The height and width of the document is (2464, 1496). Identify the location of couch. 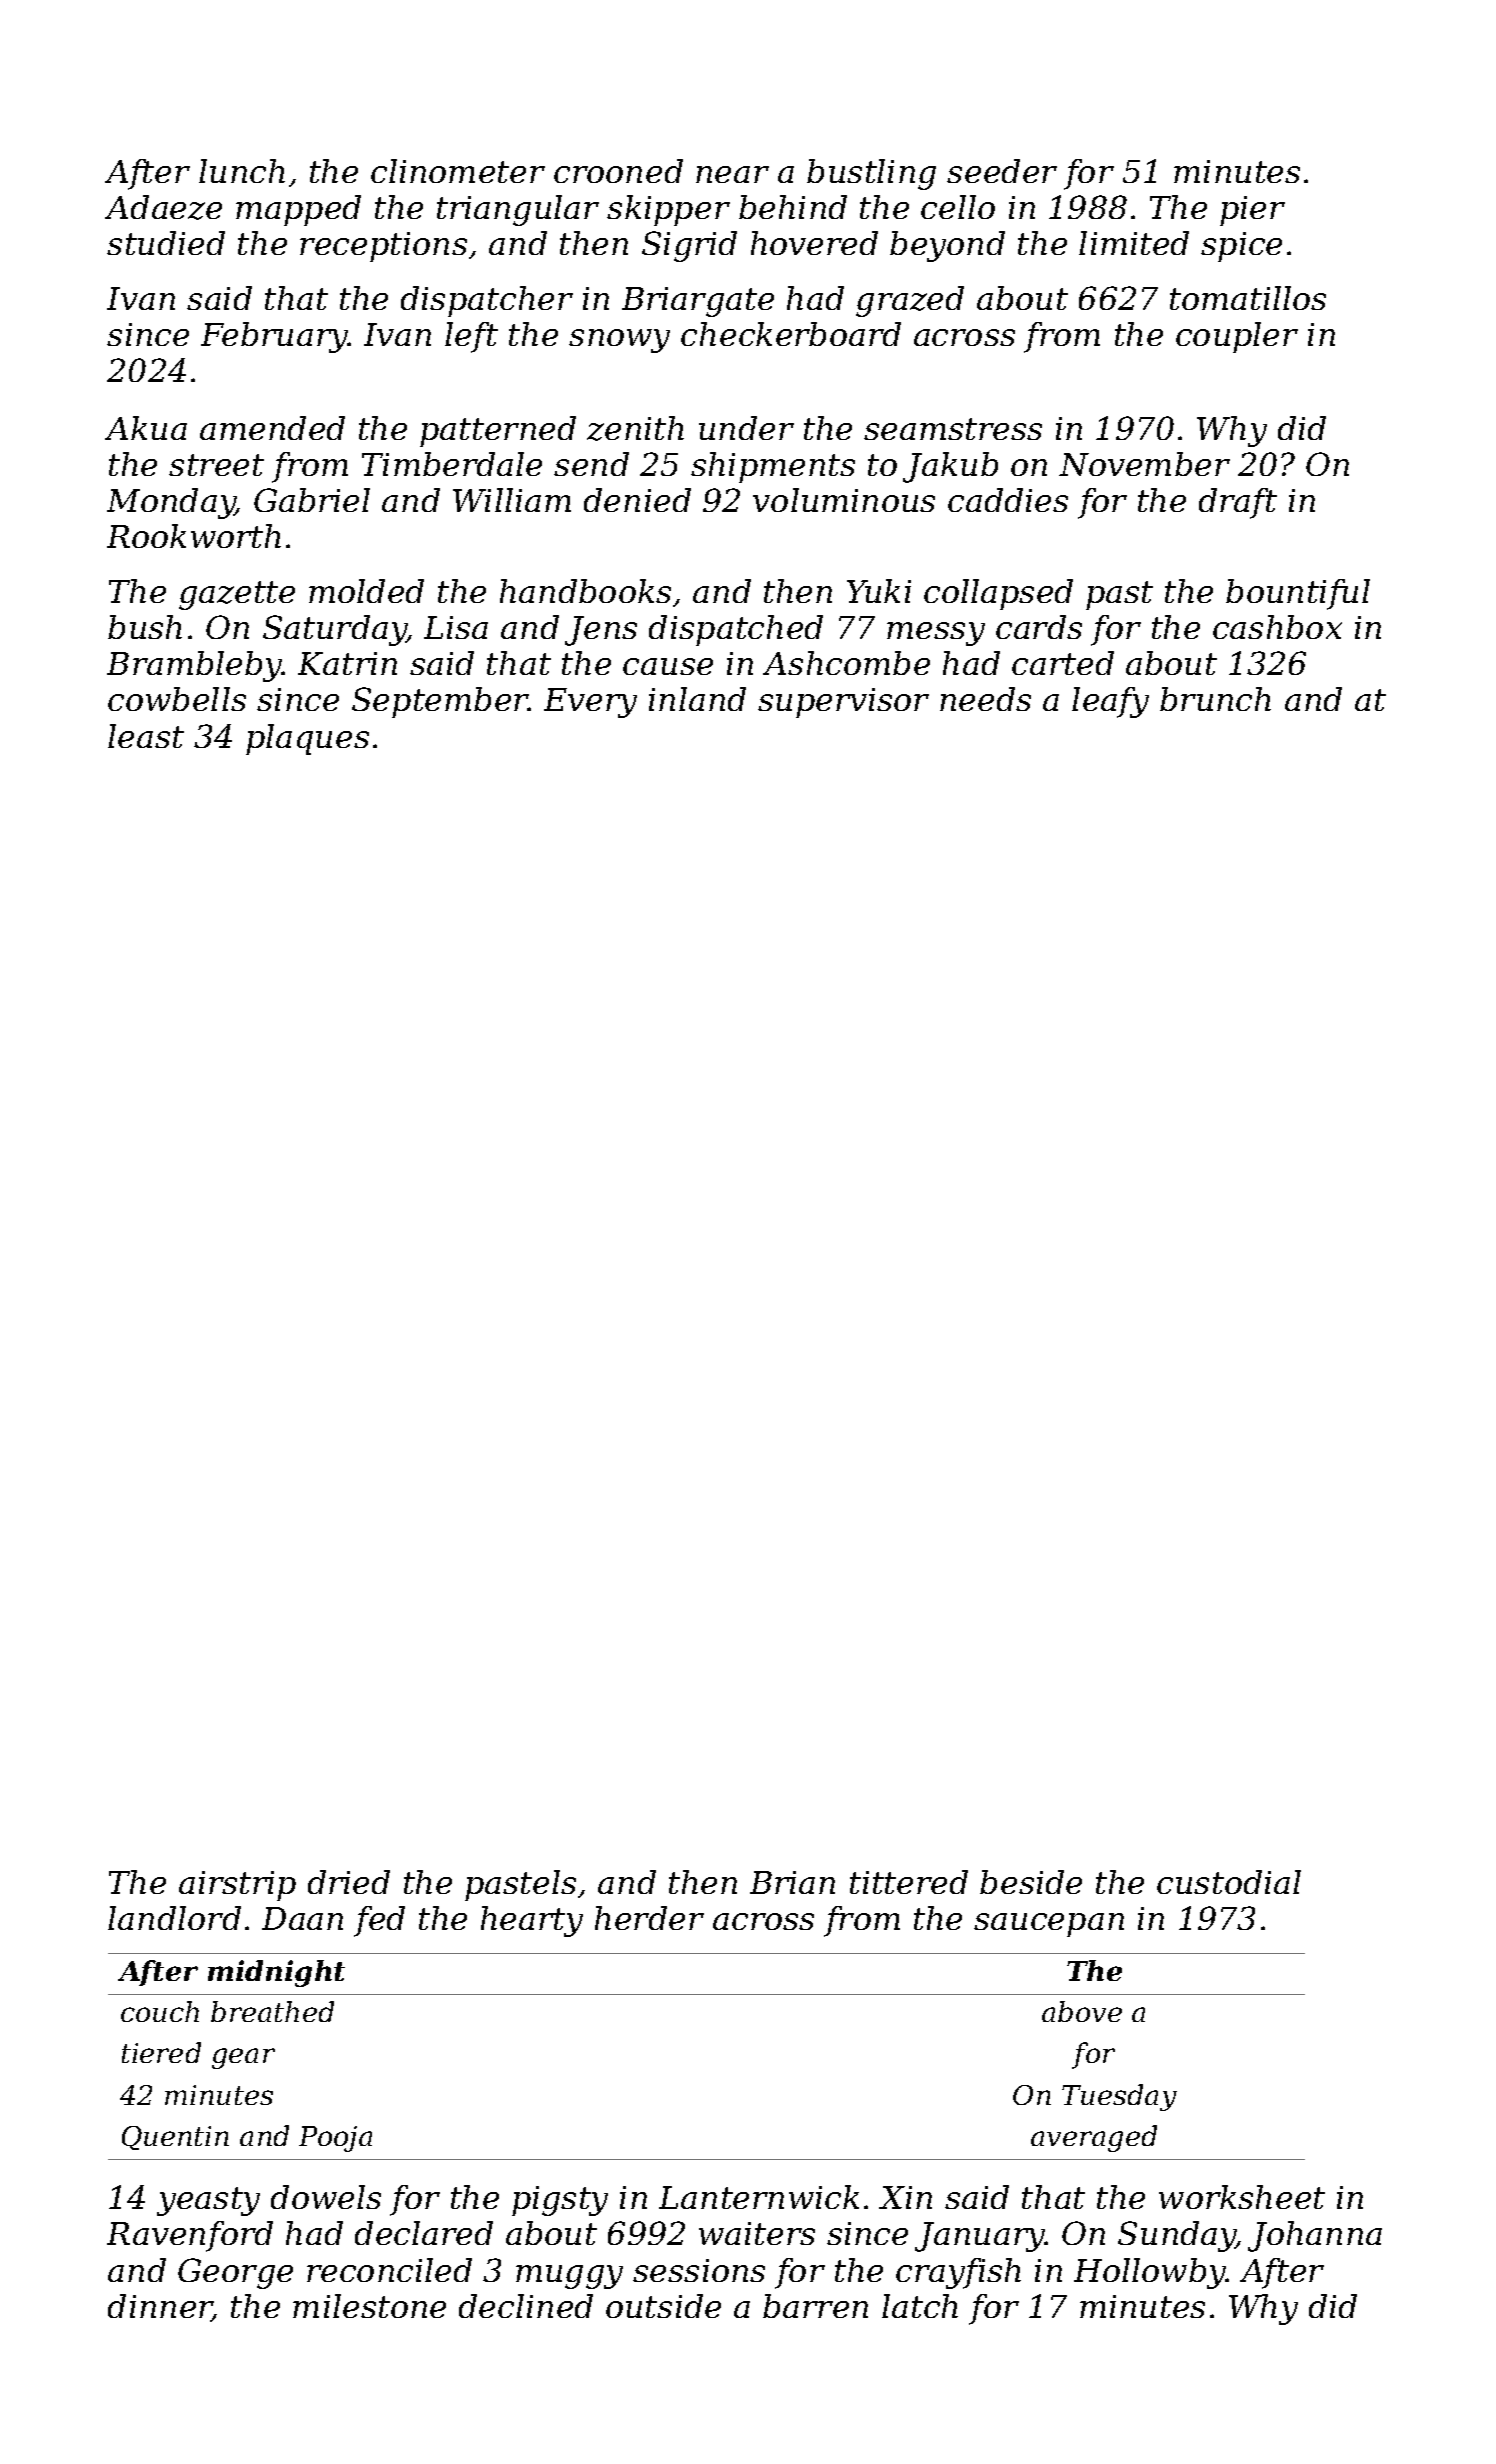
(160, 2011).
